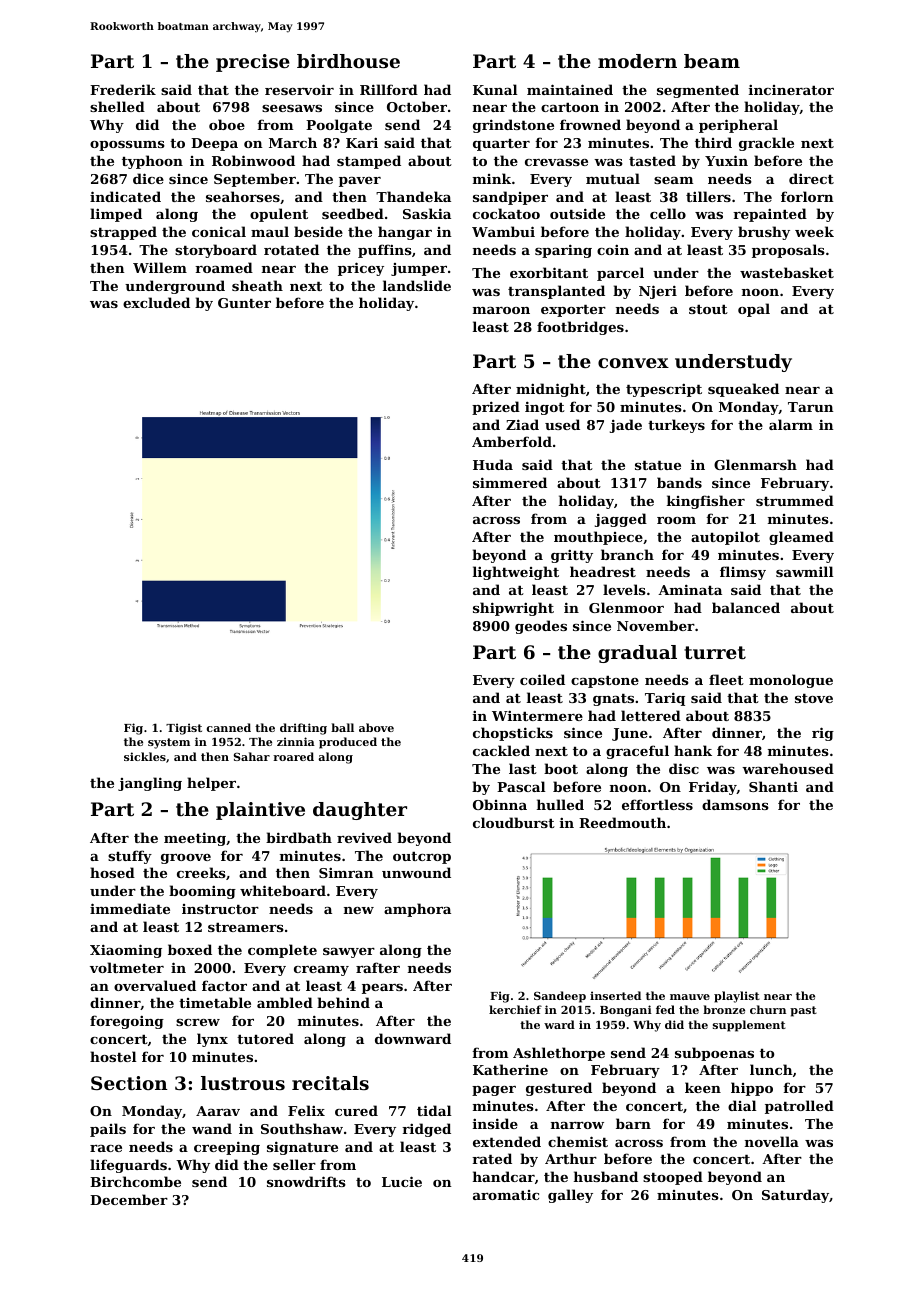 The height and width of the document is (1308, 924). Describe the element at coordinates (219, 231) in the document. I see `conical` at that location.
